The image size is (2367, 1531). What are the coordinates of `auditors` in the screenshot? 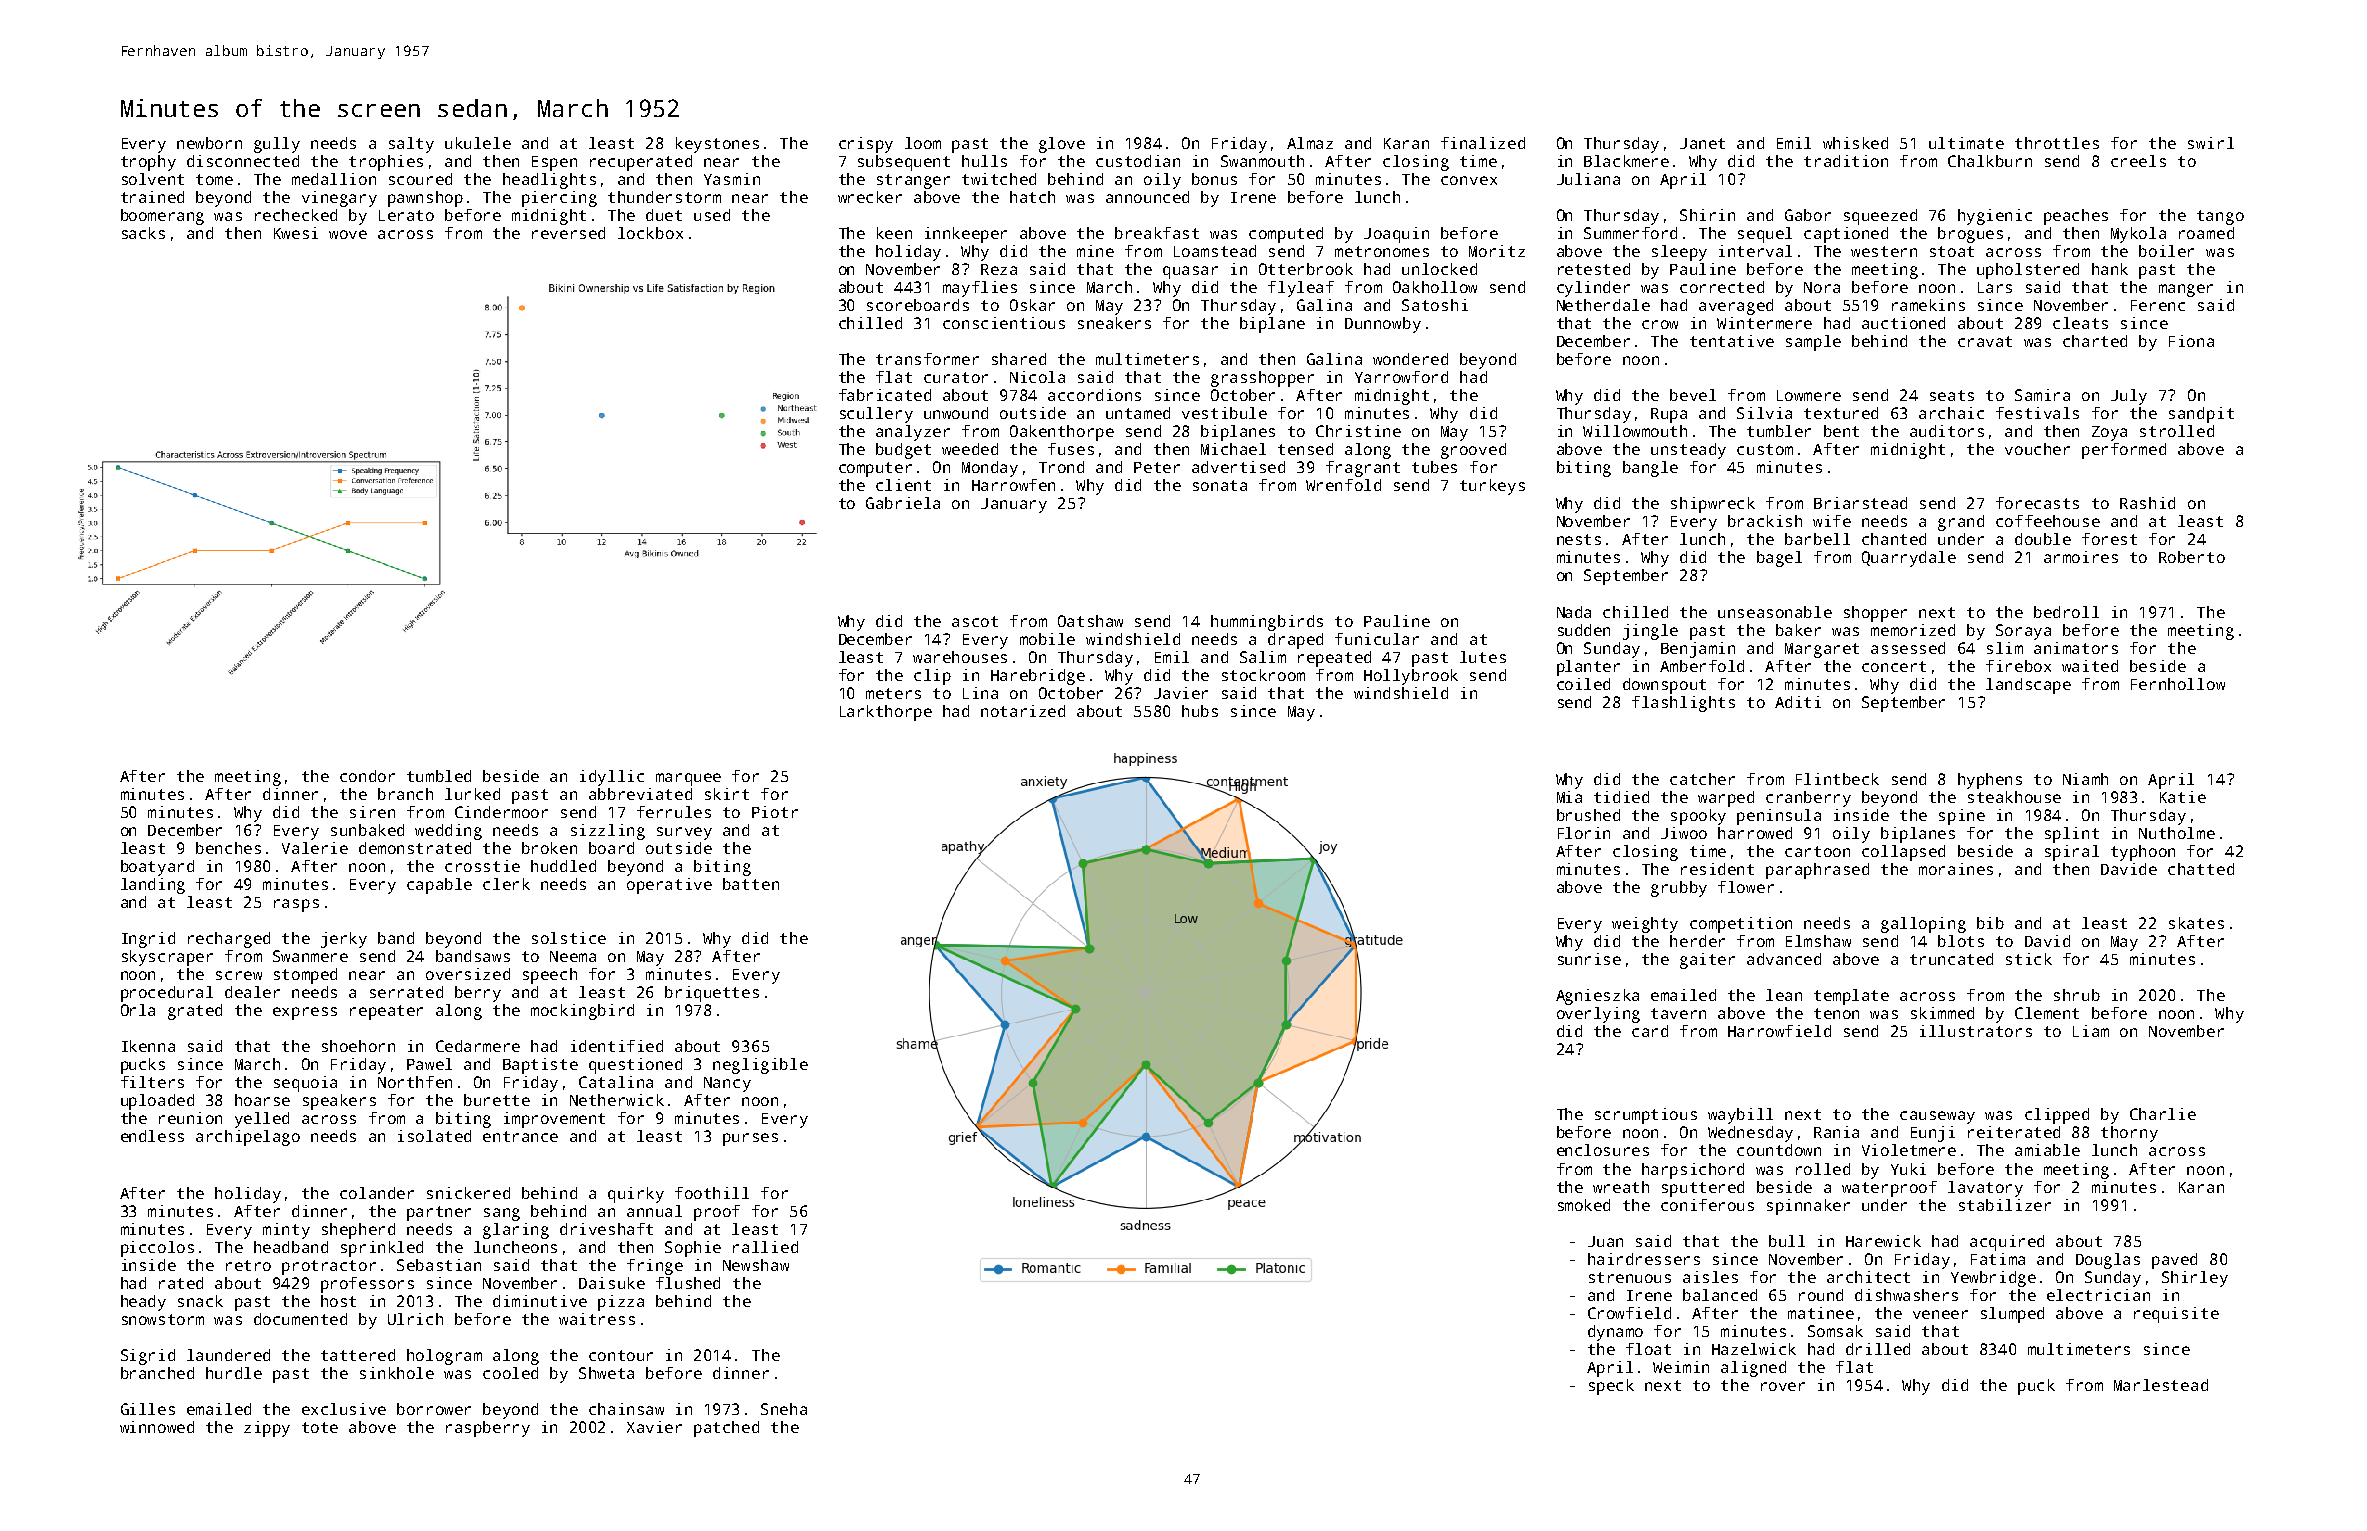 It's located at (1947, 431).
